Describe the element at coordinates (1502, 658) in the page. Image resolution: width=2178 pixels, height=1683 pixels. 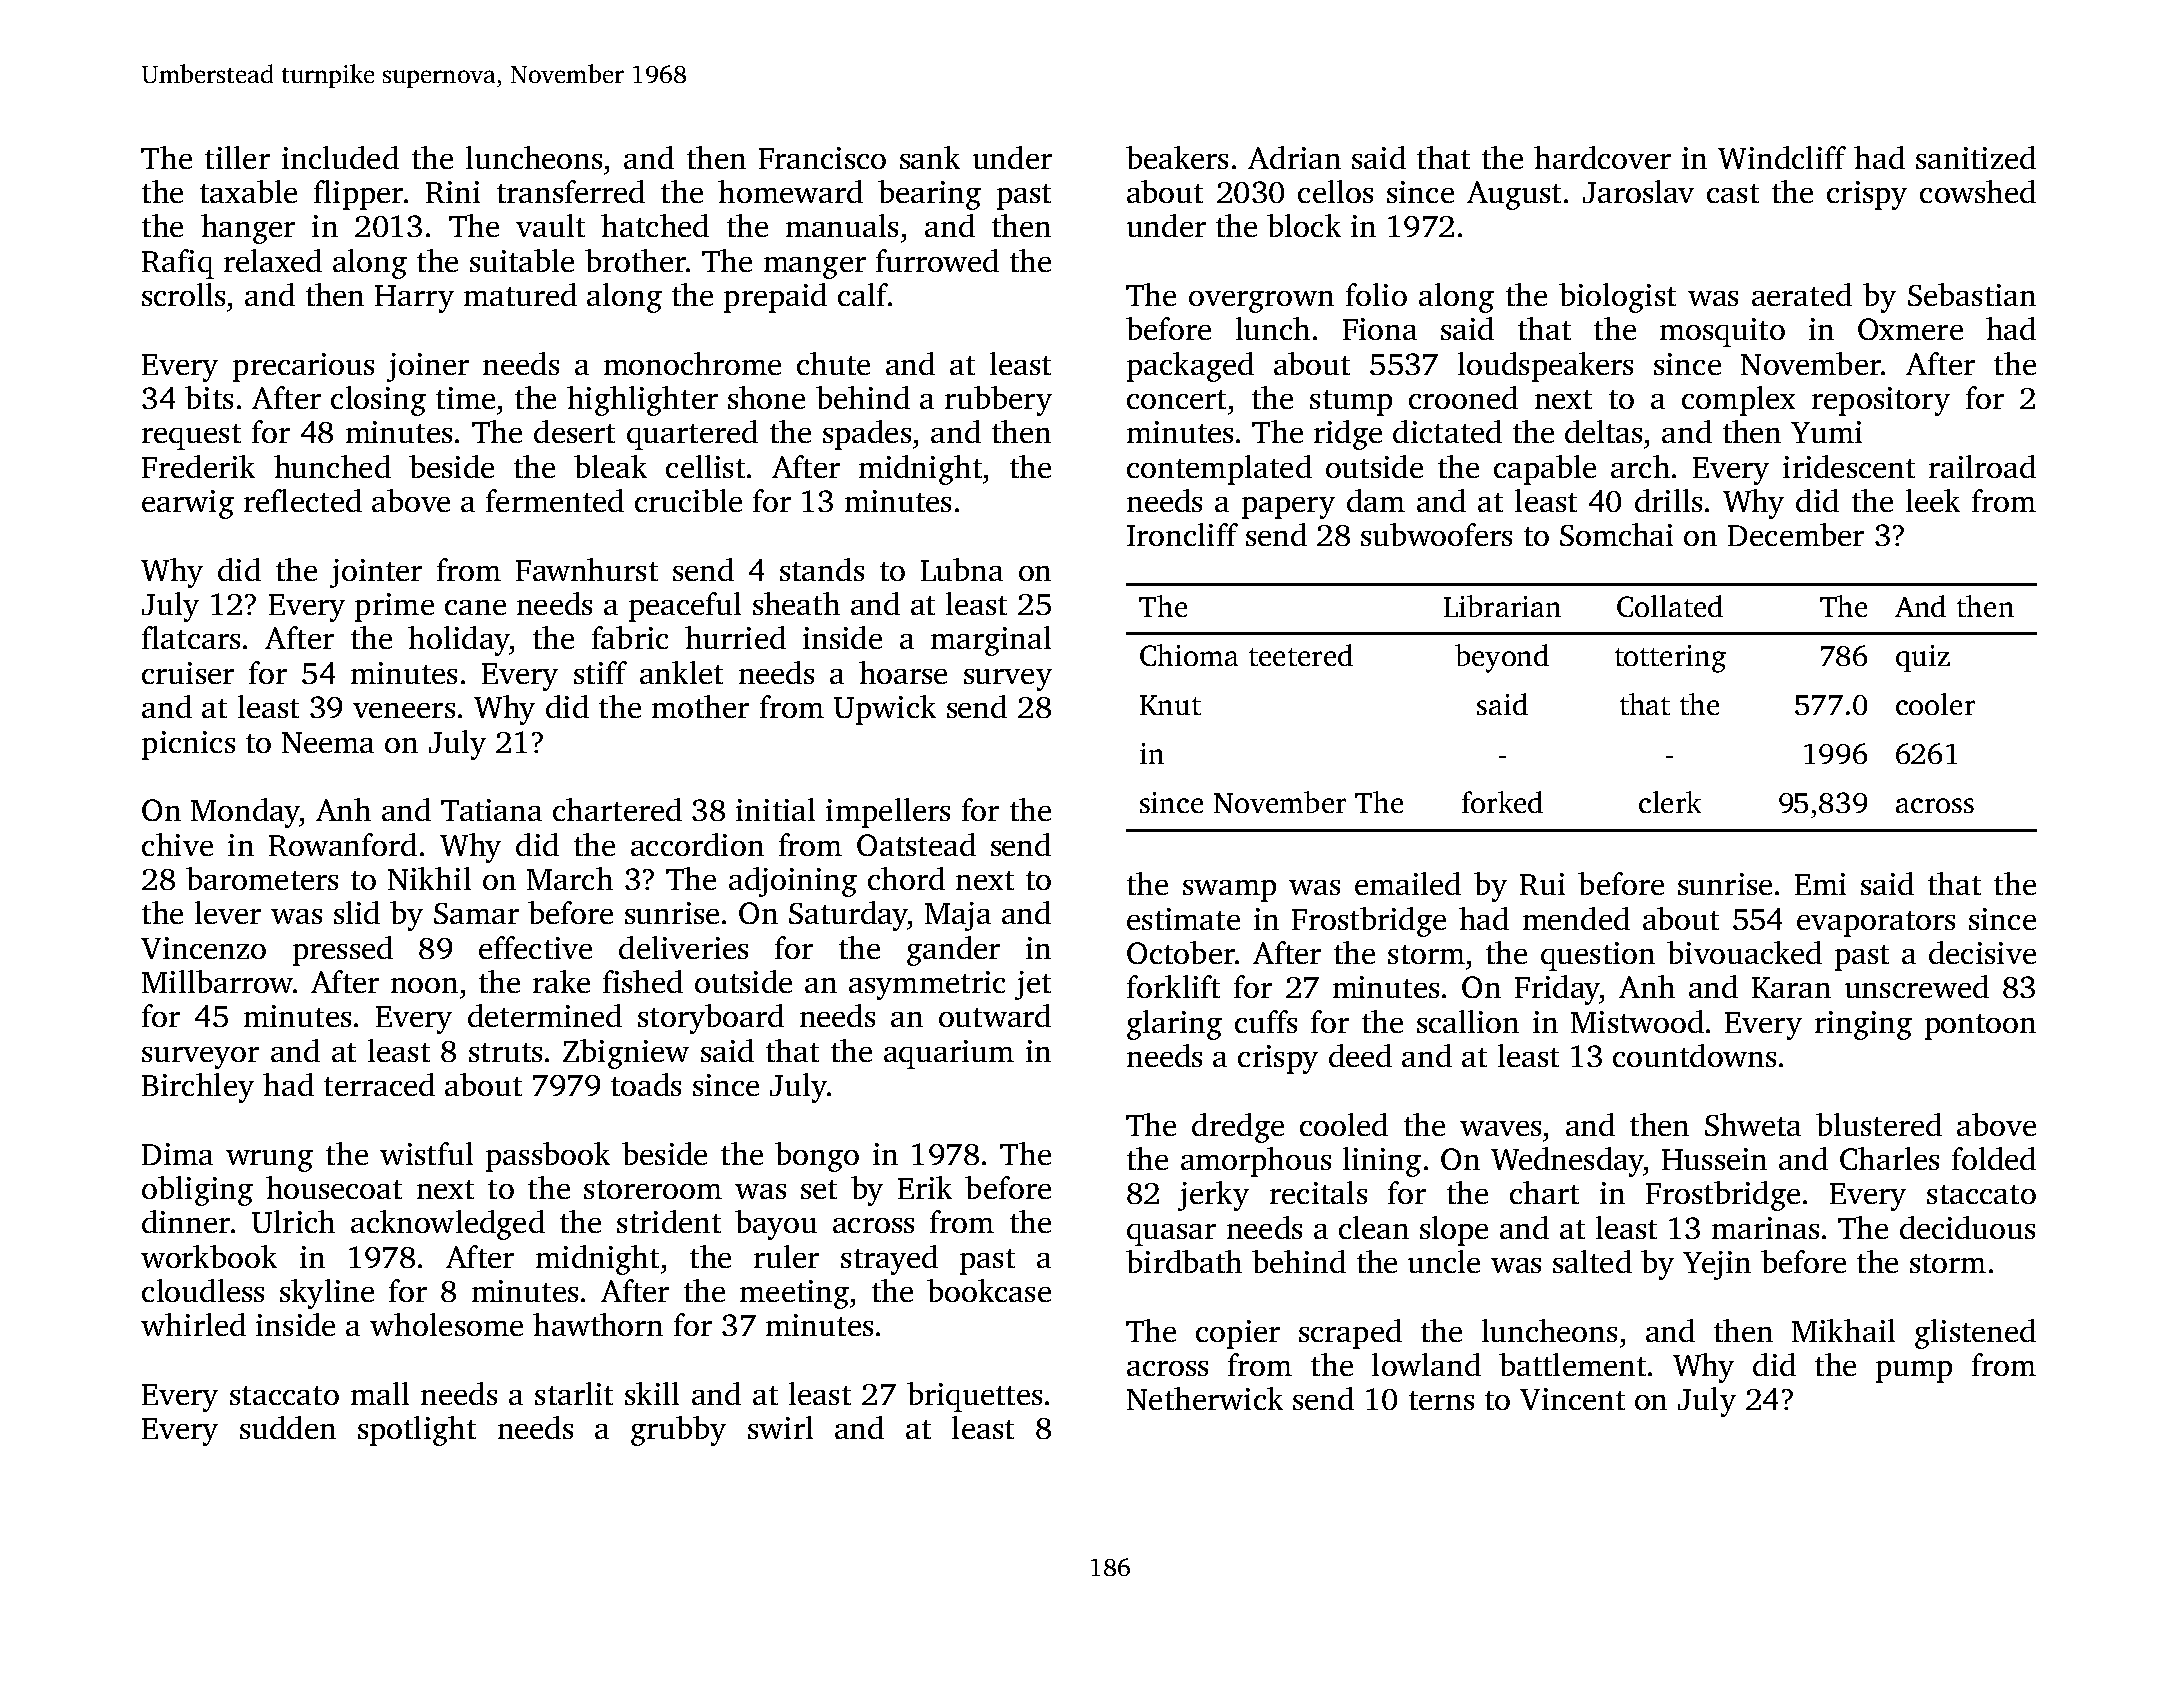
I see `beyond` at that location.
